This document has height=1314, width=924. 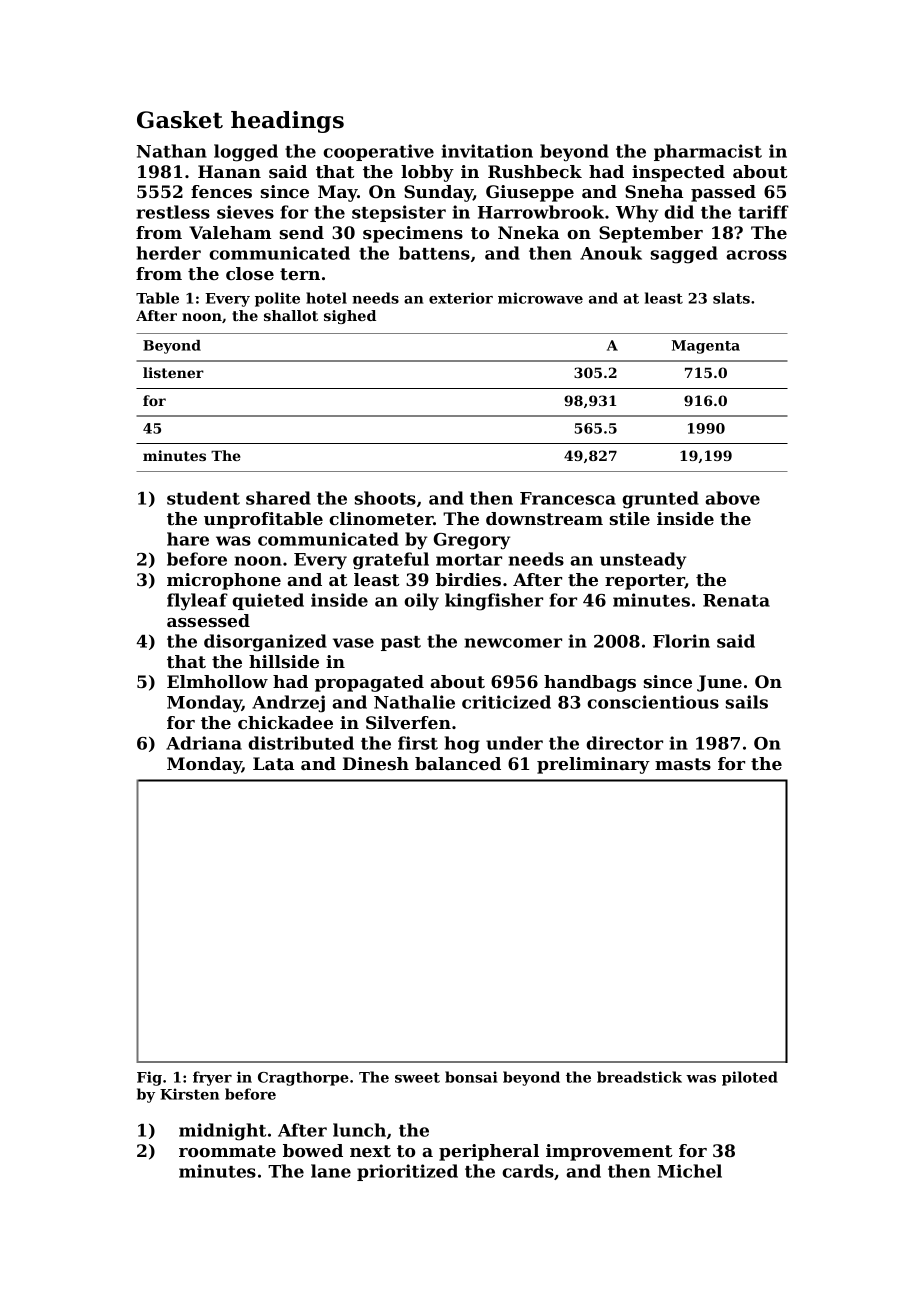 I want to click on masts, so click(x=683, y=764).
